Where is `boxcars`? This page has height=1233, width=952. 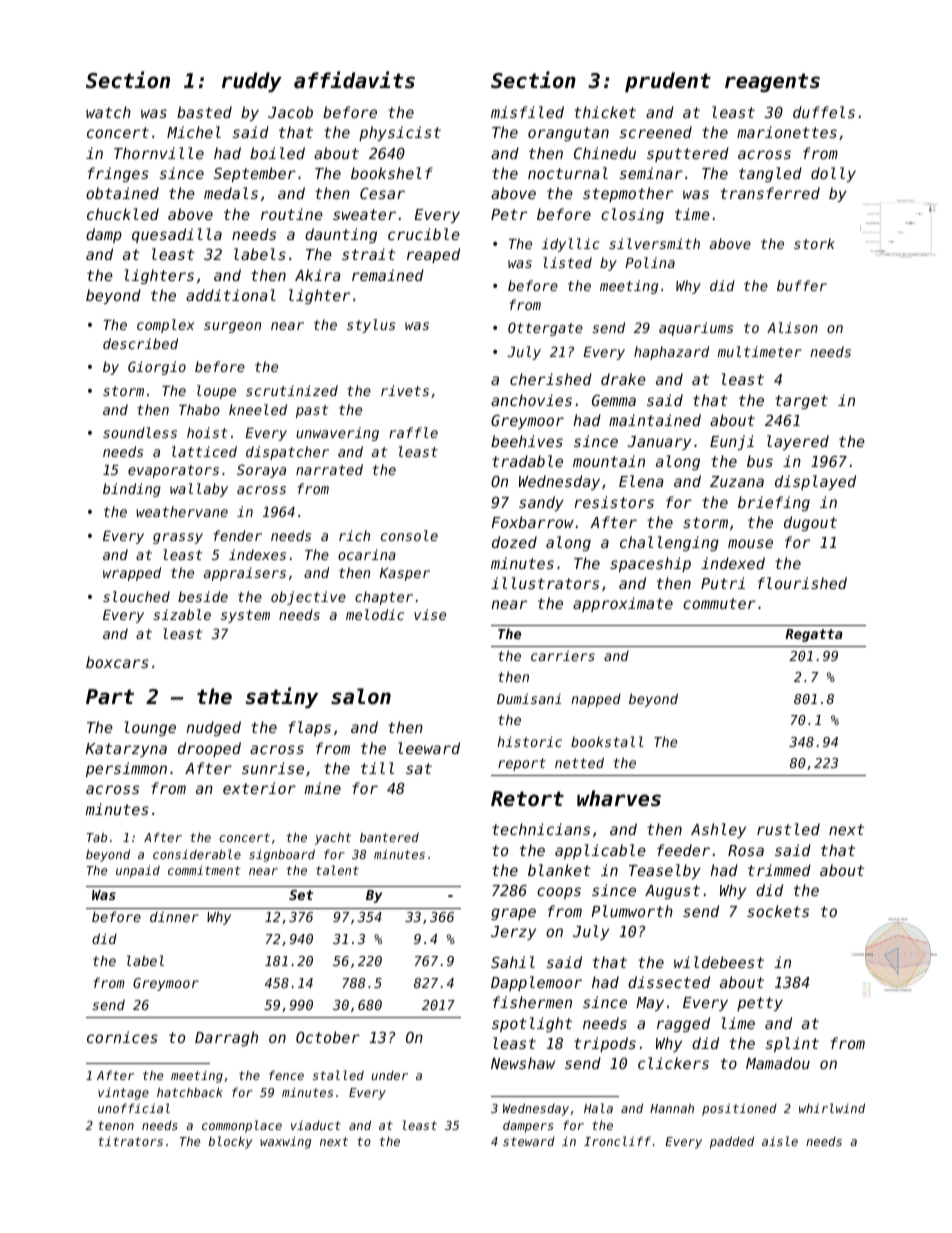 boxcars is located at coordinates (117, 662).
